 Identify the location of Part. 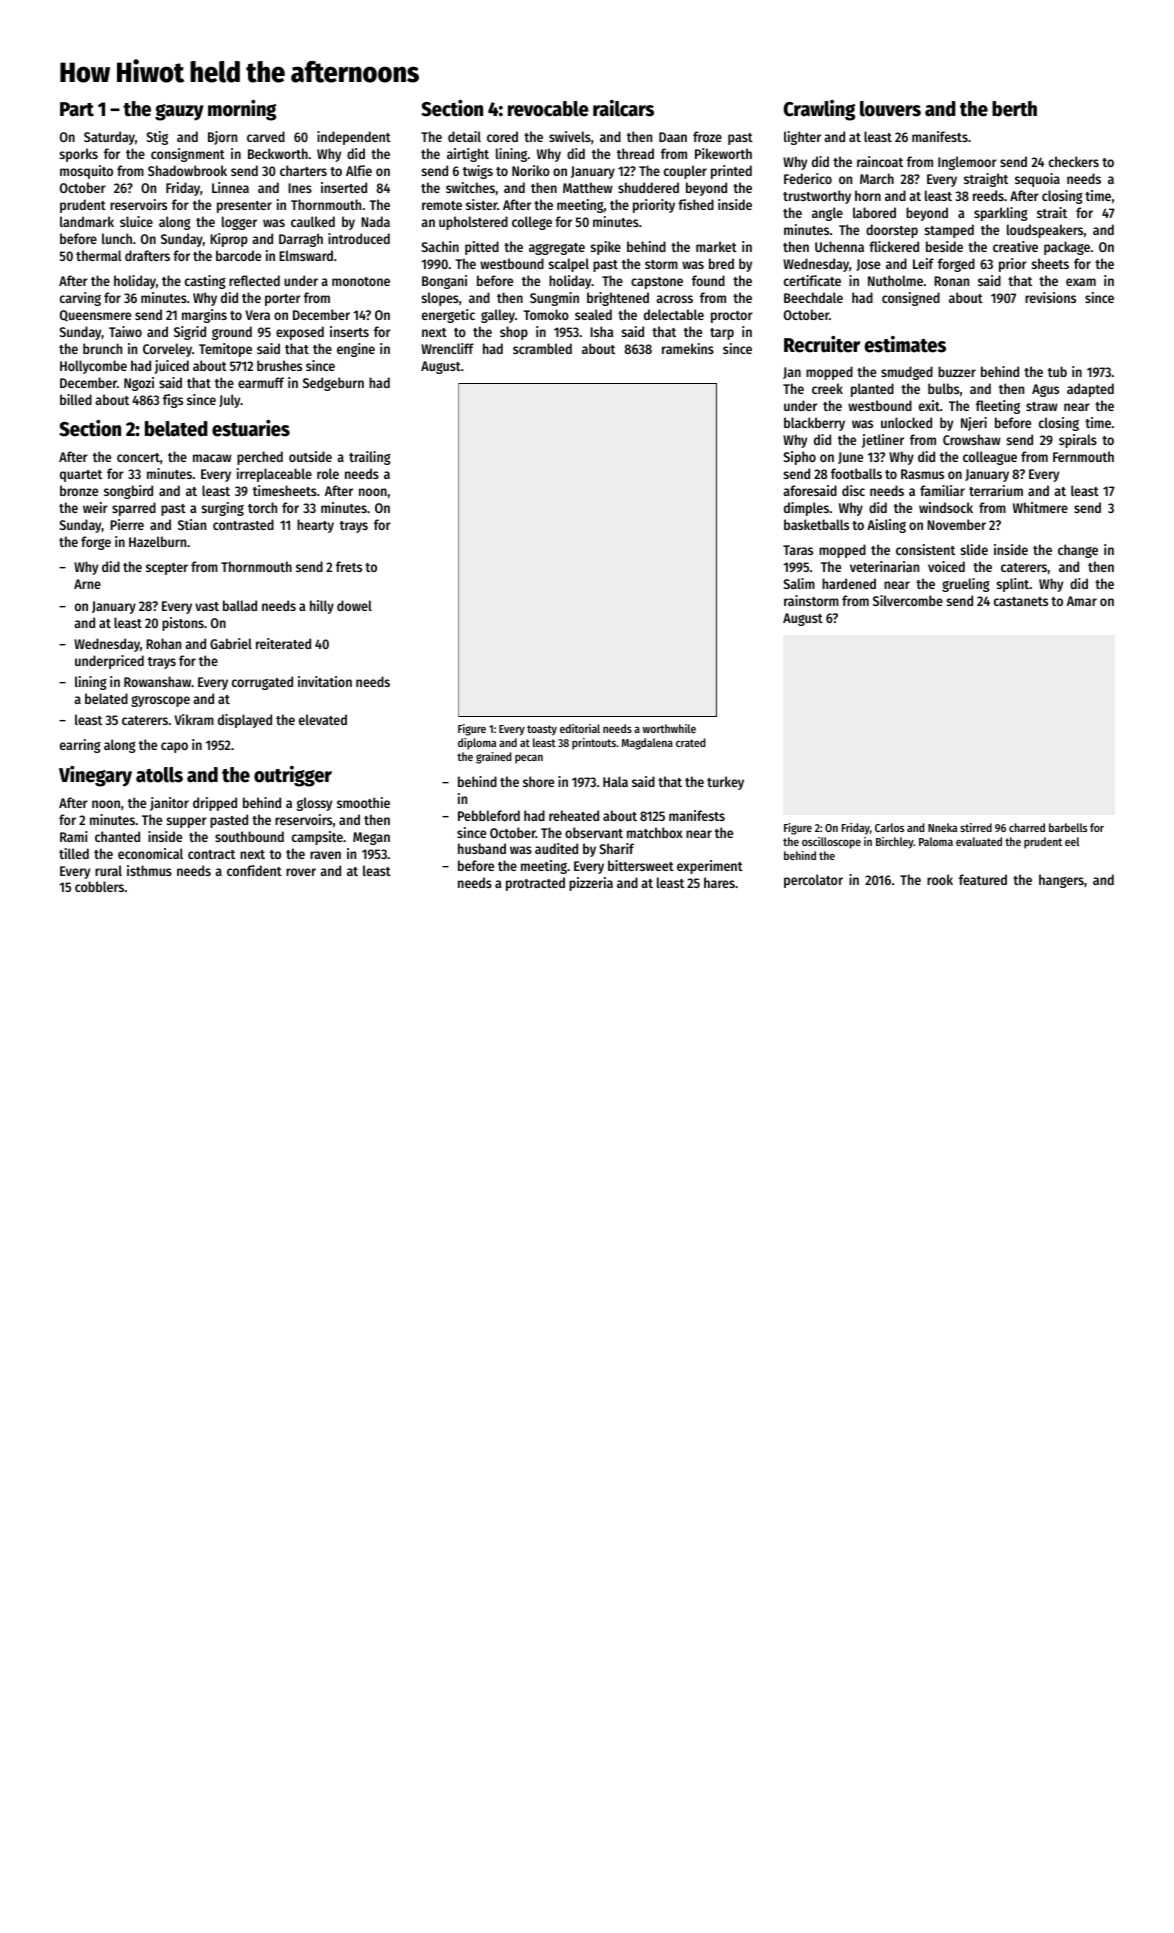
(77, 109).
